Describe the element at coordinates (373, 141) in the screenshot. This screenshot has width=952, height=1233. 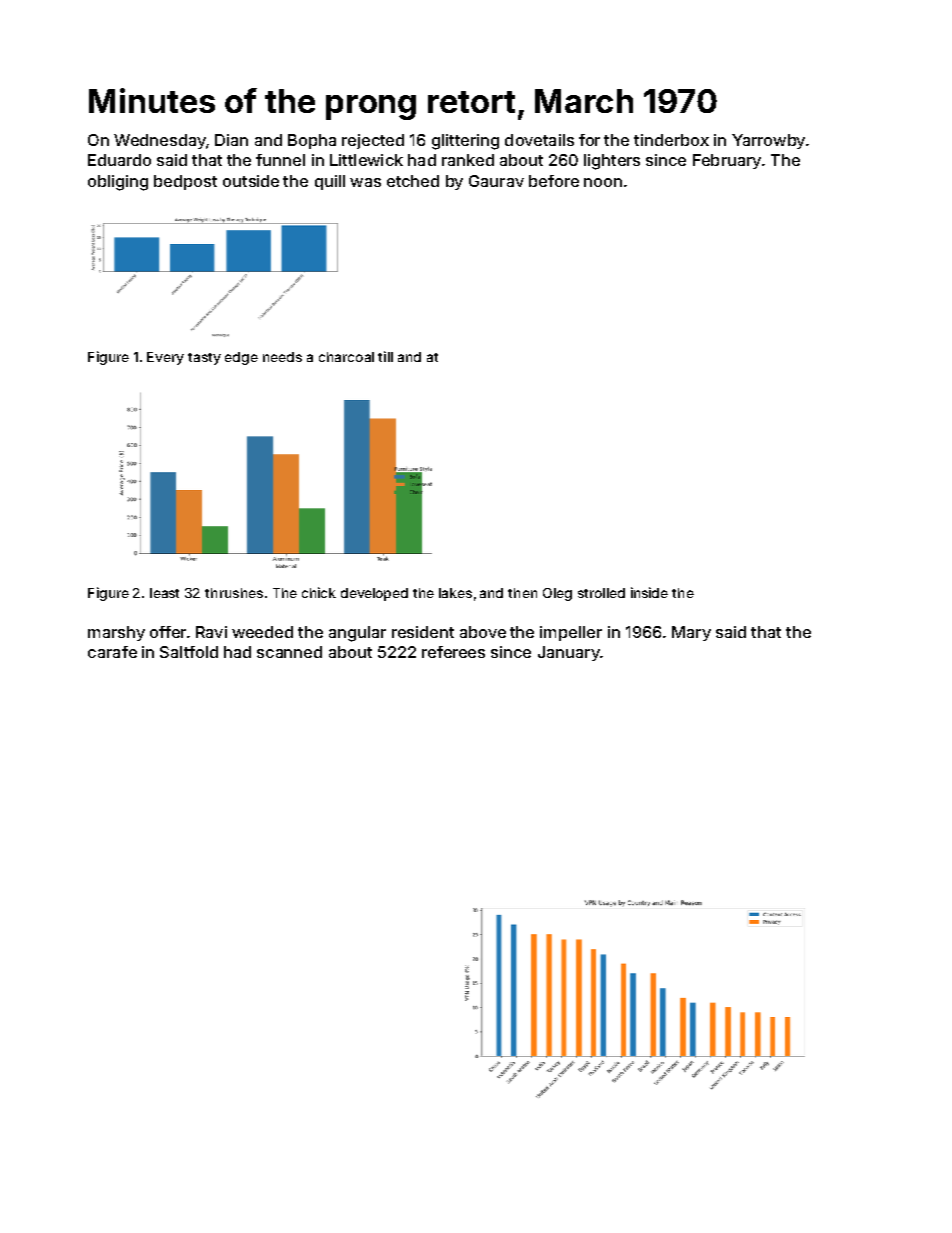
I see `rejected` at that location.
